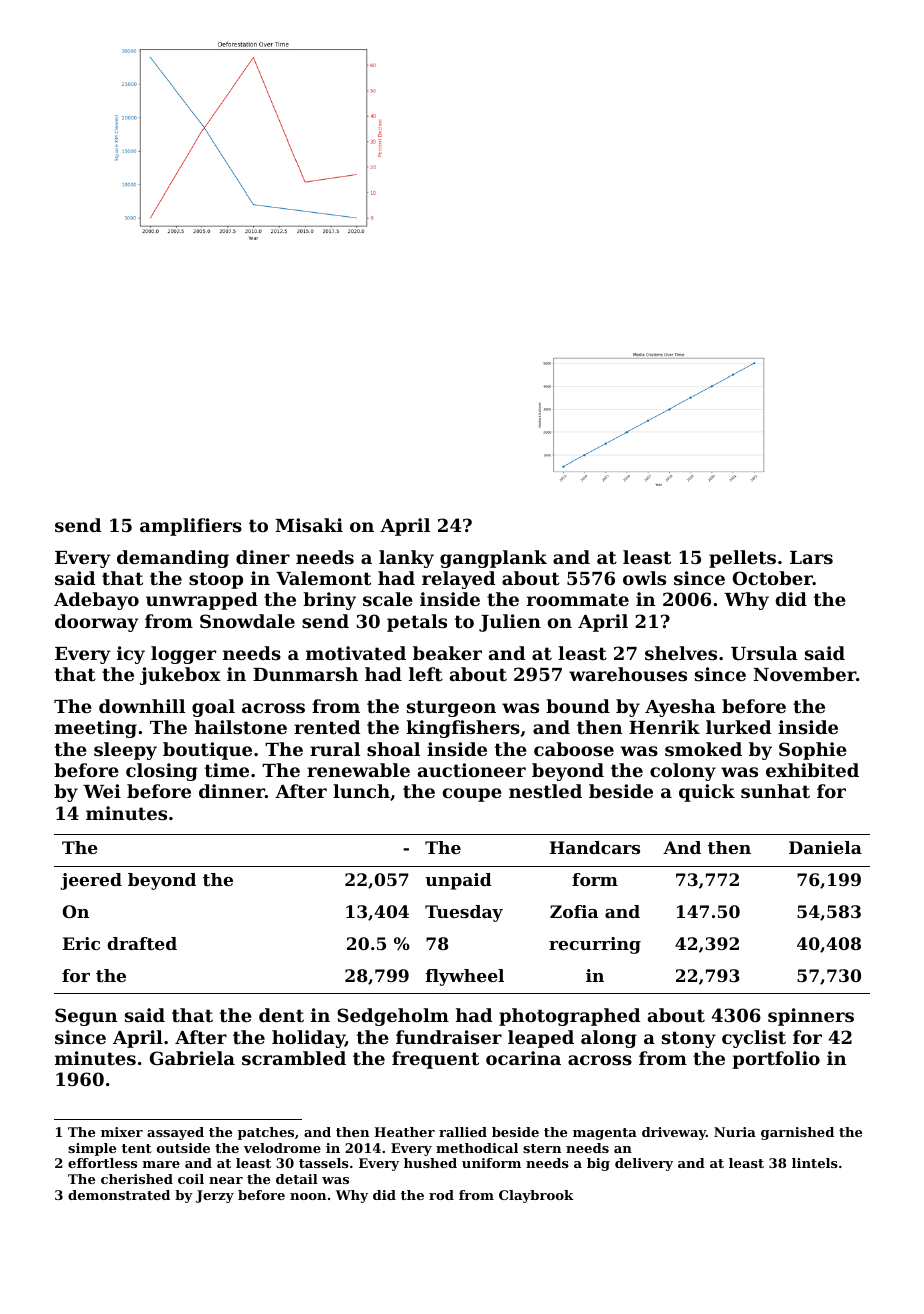  Describe the element at coordinates (308, 1039) in the page. I see `holiday` at that location.
